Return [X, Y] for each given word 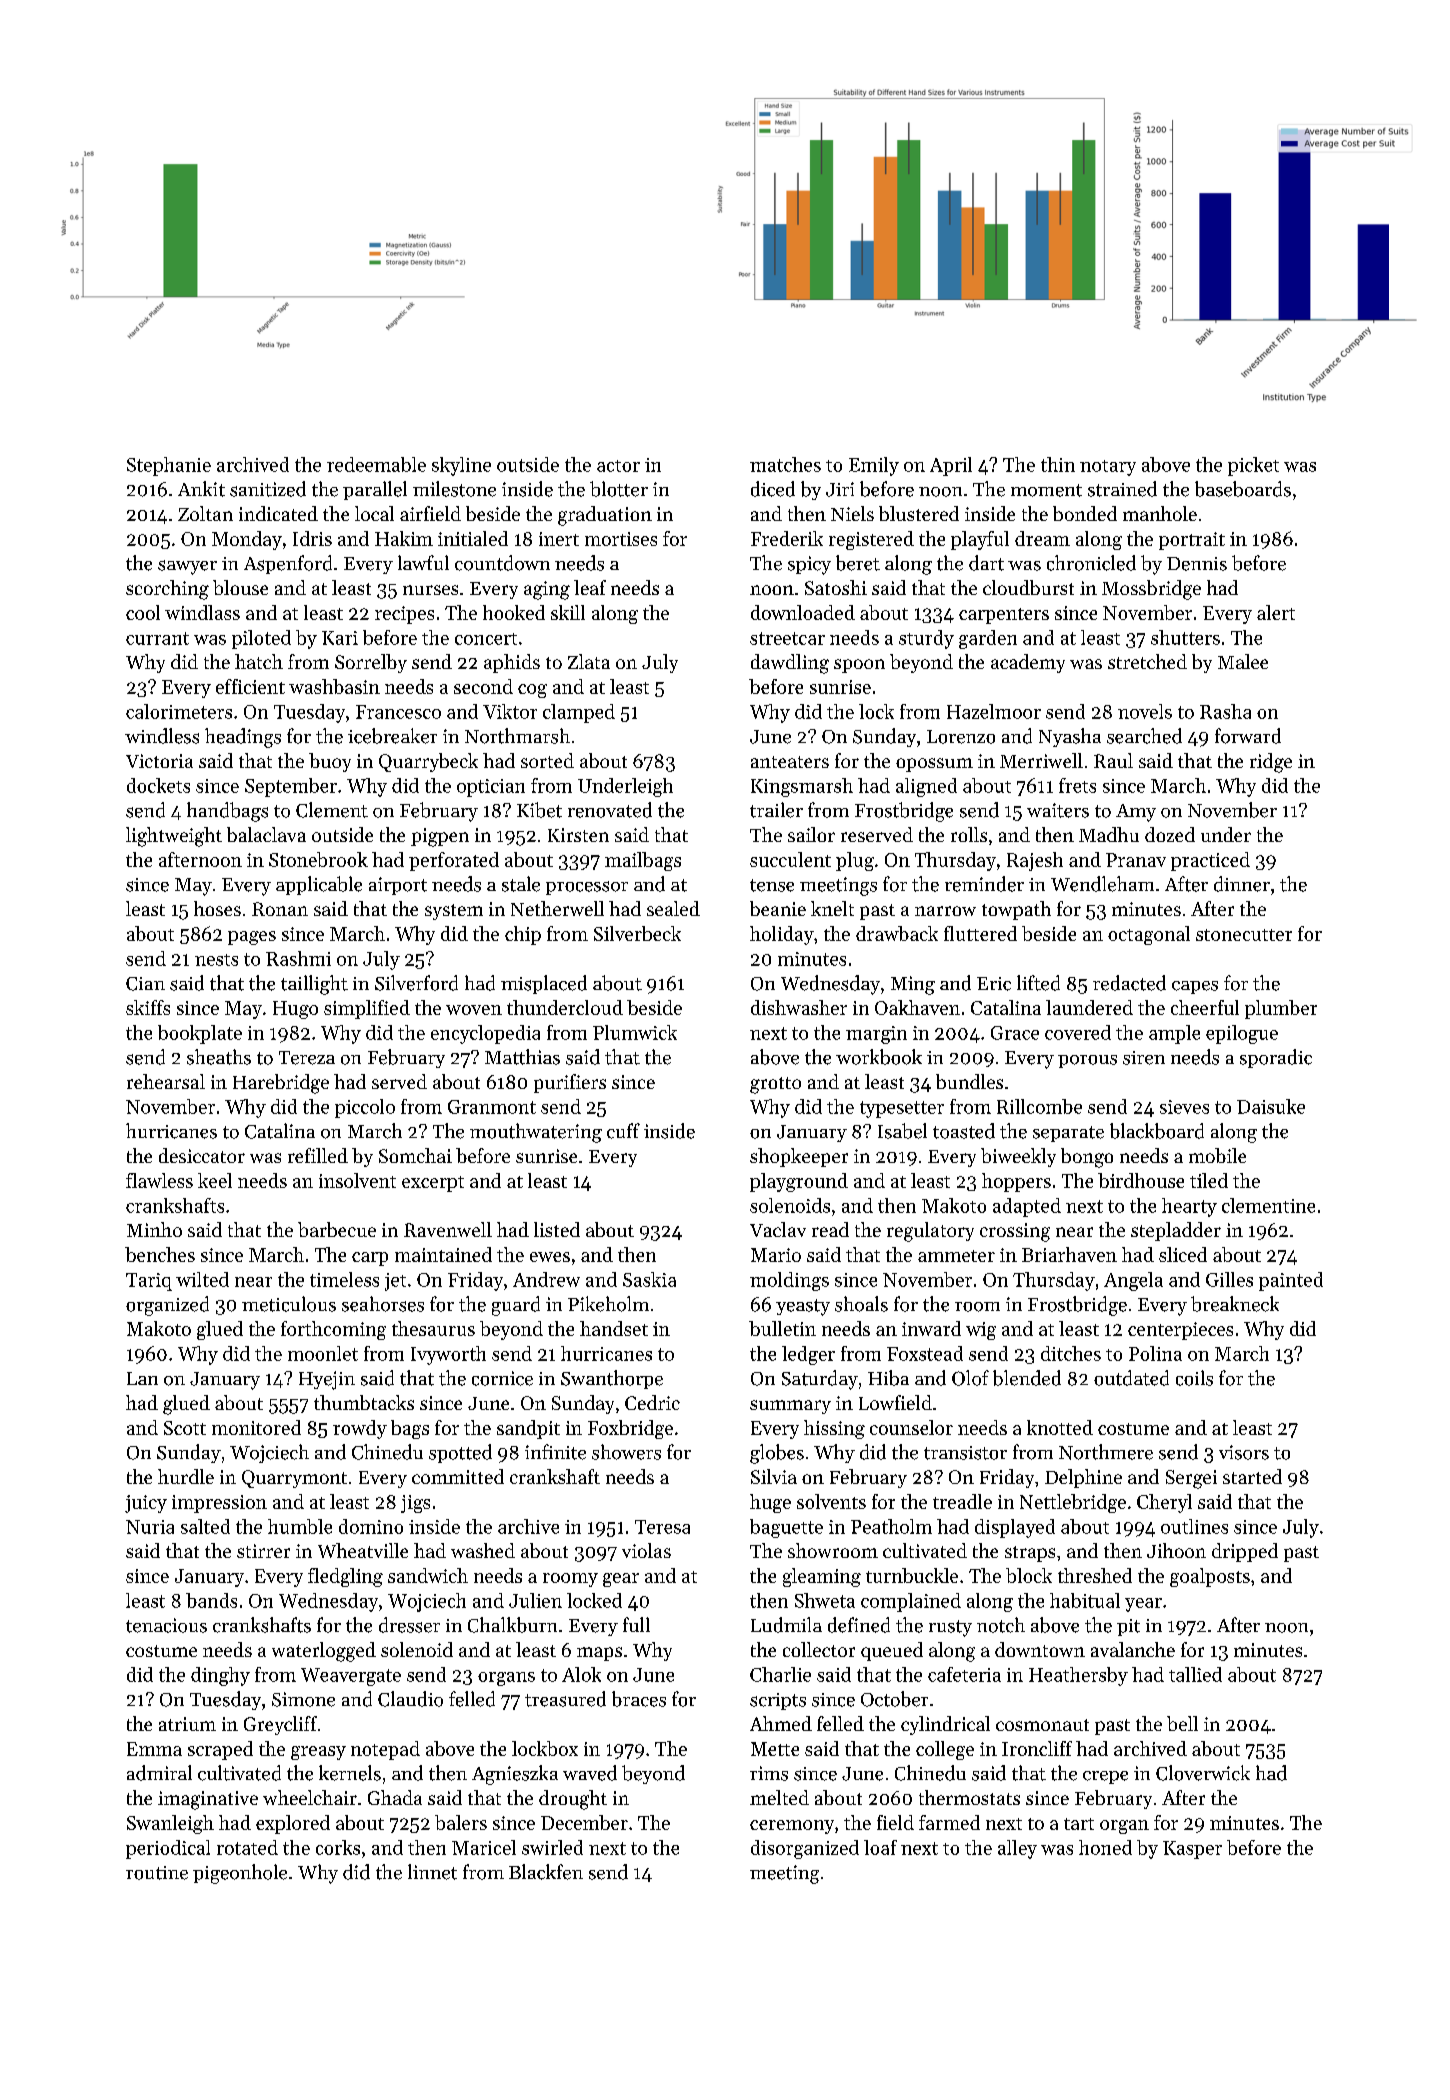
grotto [775, 1085]
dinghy [220, 1676]
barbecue [337, 1229]
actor [618, 466]
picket [1253, 466]
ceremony [792, 1827]
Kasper [1192, 1850]
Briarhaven [1069, 1254]
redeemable [376, 464]
